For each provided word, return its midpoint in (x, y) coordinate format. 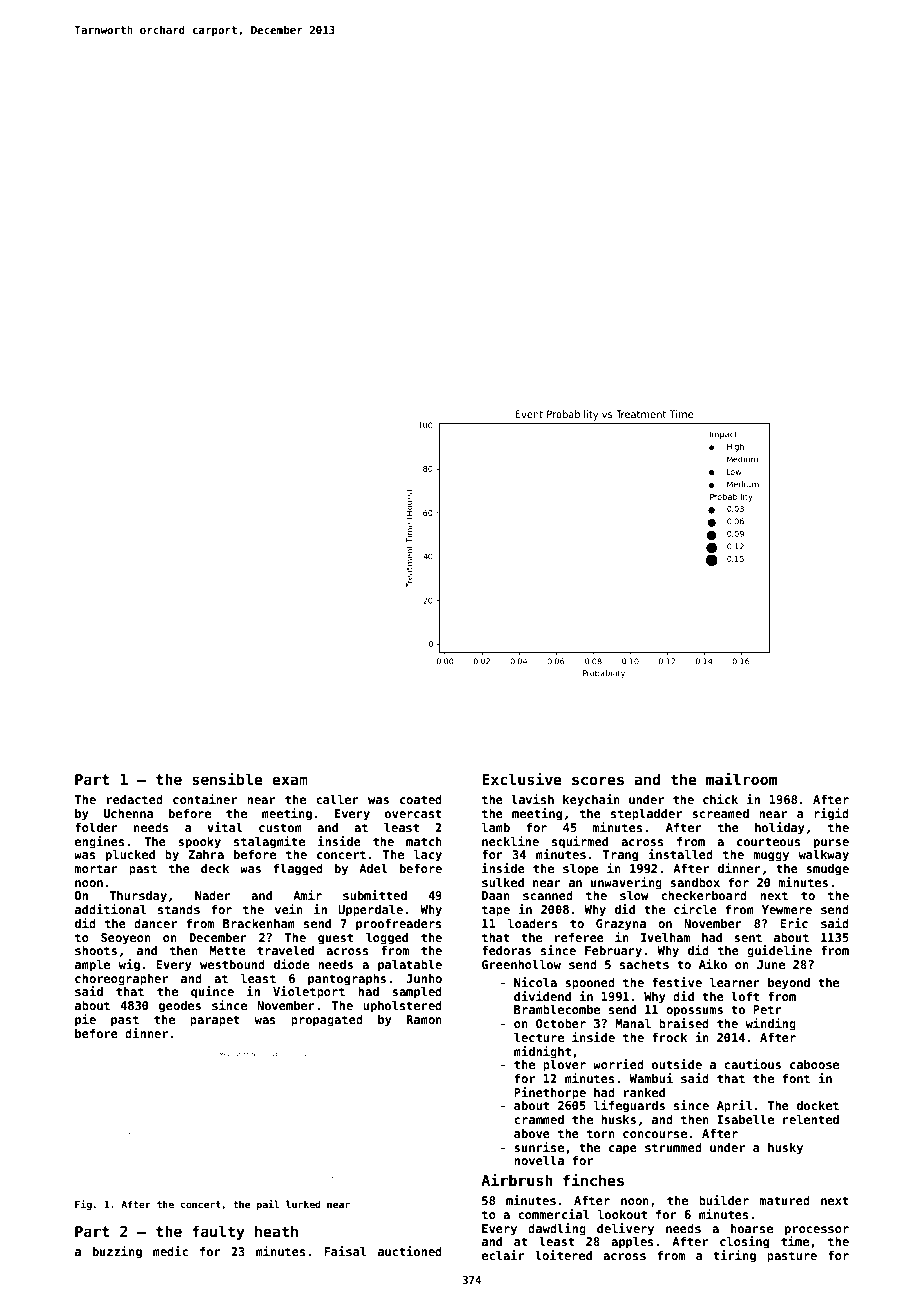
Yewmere (787, 909)
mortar (96, 868)
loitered (563, 1255)
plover (564, 1065)
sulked (503, 882)
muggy (771, 857)
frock (669, 1037)
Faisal (345, 1251)
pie (85, 1020)
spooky (199, 843)
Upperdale (370, 910)
